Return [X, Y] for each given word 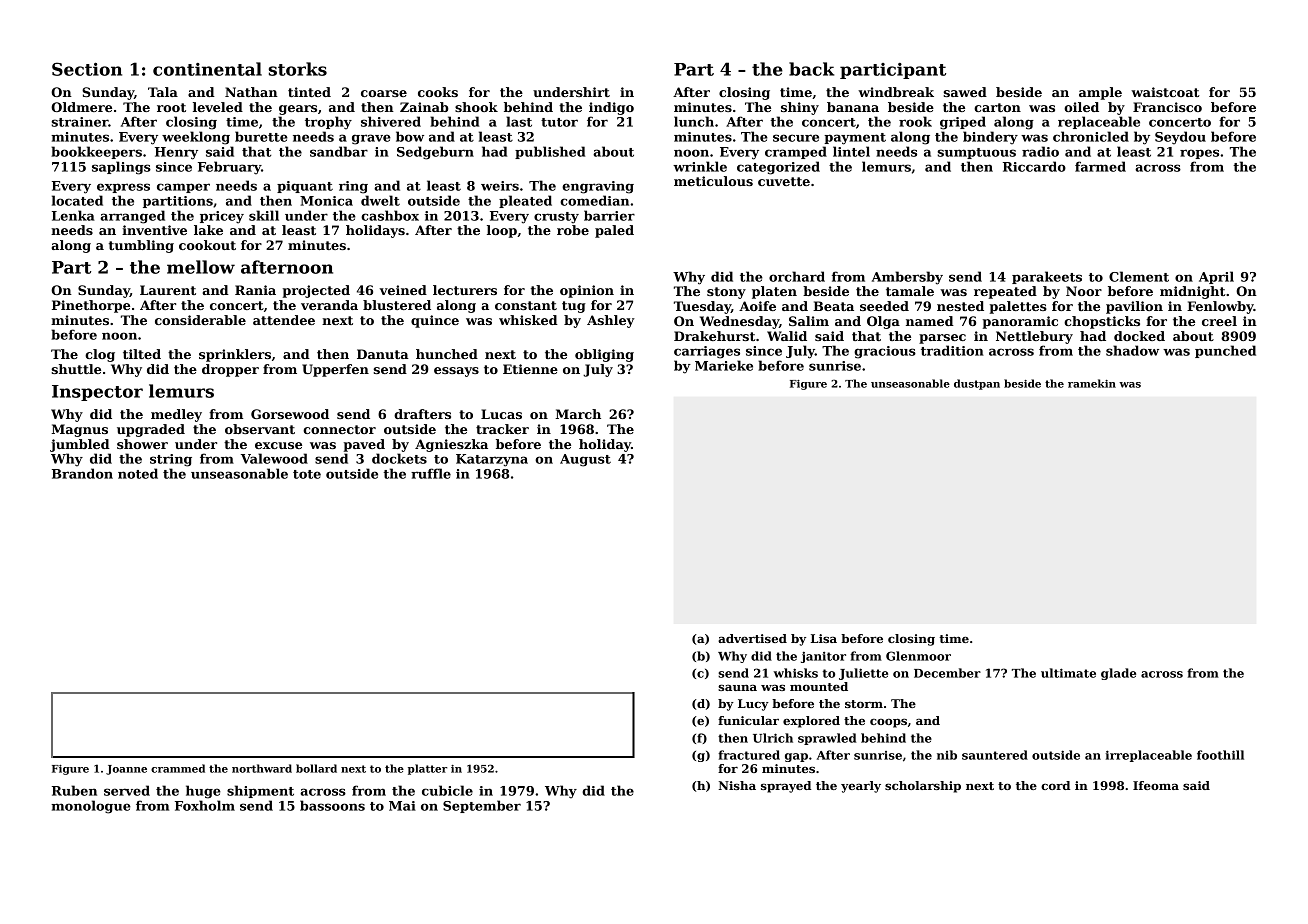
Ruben [74, 790]
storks [297, 69]
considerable [200, 320]
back [811, 69]
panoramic [1020, 322]
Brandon [82, 473]
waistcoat [1165, 92]
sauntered [995, 755]
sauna [737, 687]
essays [456, 372]
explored [811, 722]
